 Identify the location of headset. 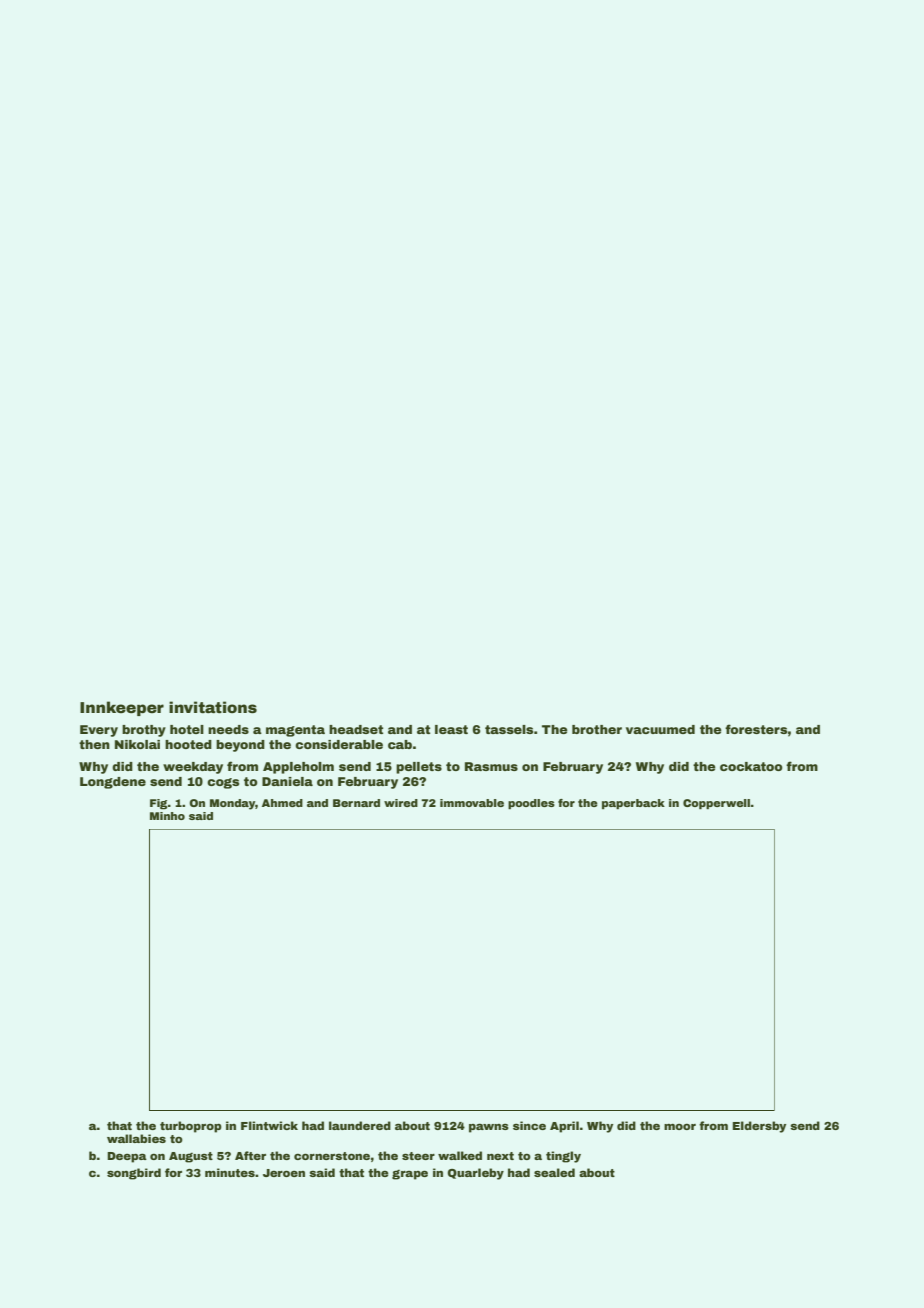
(356, 729).
